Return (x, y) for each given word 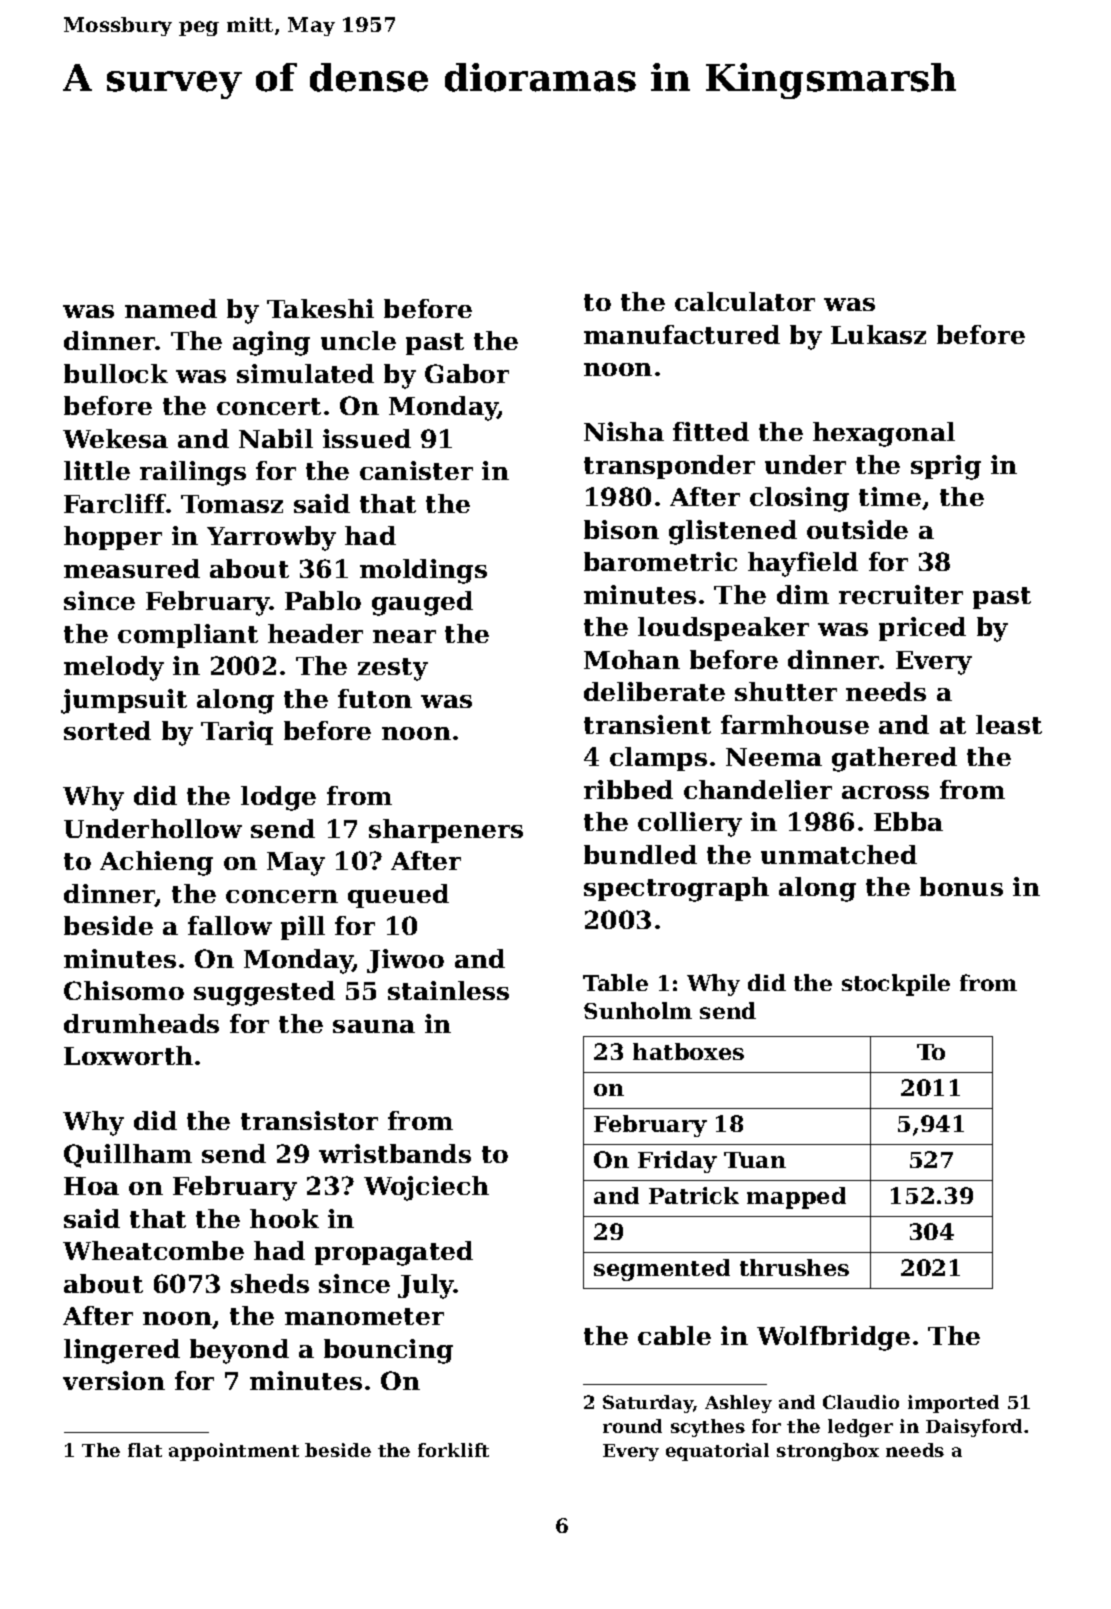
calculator (745, 301)
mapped (796, 1198)
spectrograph (676, 889)
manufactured (682, 334)
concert (269, 406)
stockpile (896, 985)
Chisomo (124, 990)
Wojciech (426, 1188)
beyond (239, 1351)
